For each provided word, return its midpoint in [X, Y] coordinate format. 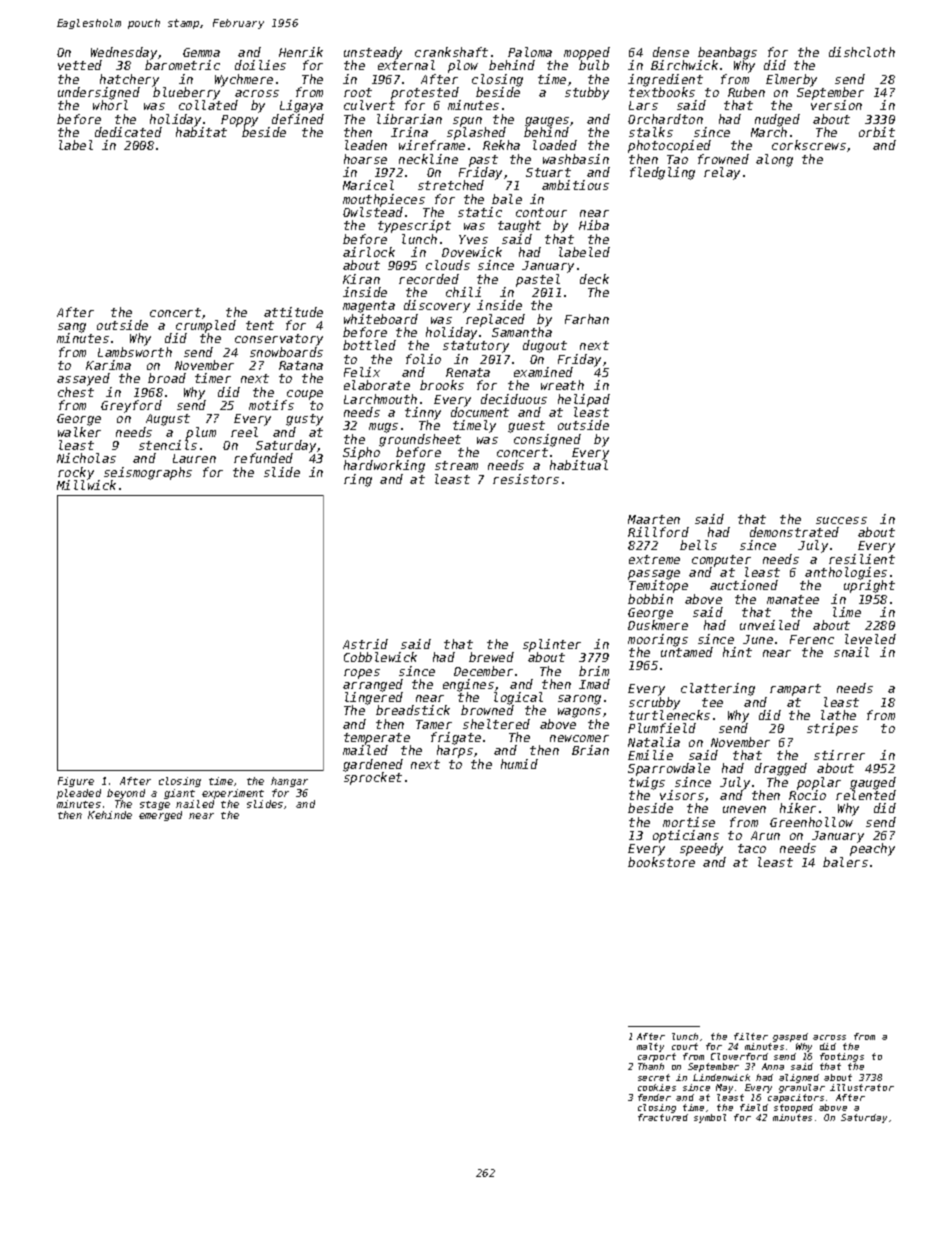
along [774, 160]
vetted [80, 65]
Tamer [434, 724]
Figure [76, 782]
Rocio [807, 795]
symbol [710, 1118]
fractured [663, 1117]
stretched [451, 185]
